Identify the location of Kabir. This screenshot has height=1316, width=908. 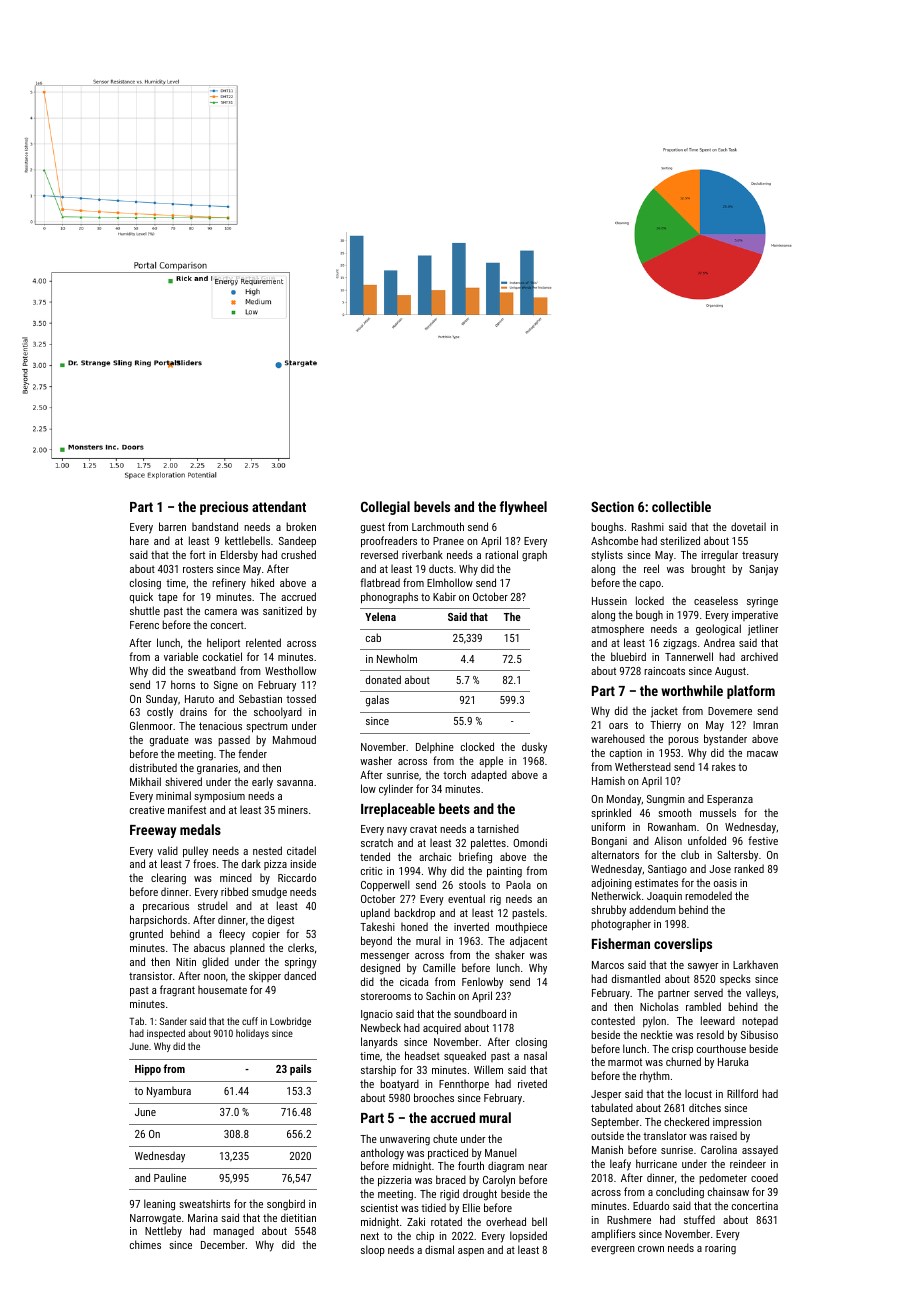
(444, 596).
